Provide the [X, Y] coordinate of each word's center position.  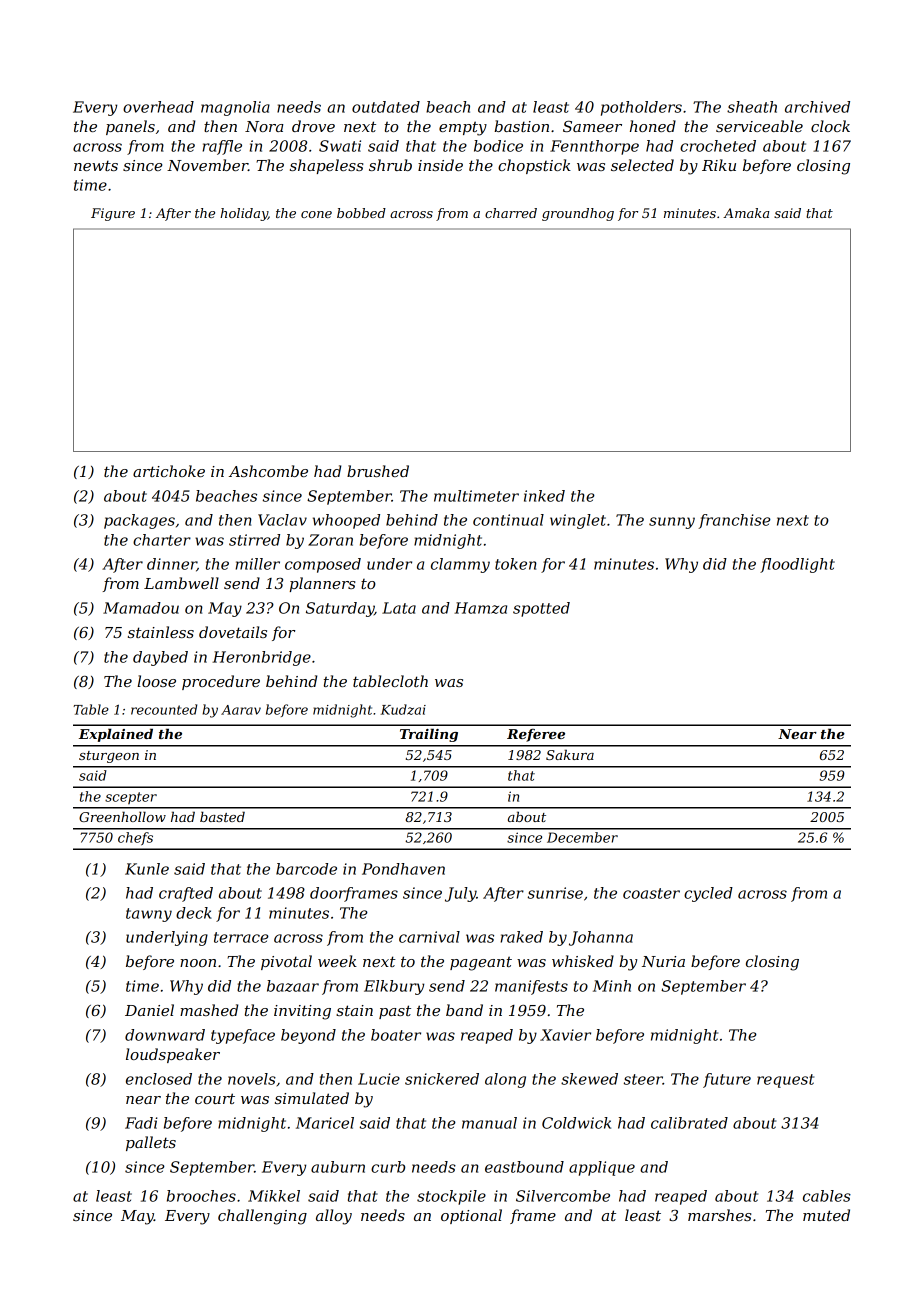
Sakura [570, 754]
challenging [262, 1217]
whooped [346, 521]
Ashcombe [268, 471]
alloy [334, 1217]
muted [826, 1215]
